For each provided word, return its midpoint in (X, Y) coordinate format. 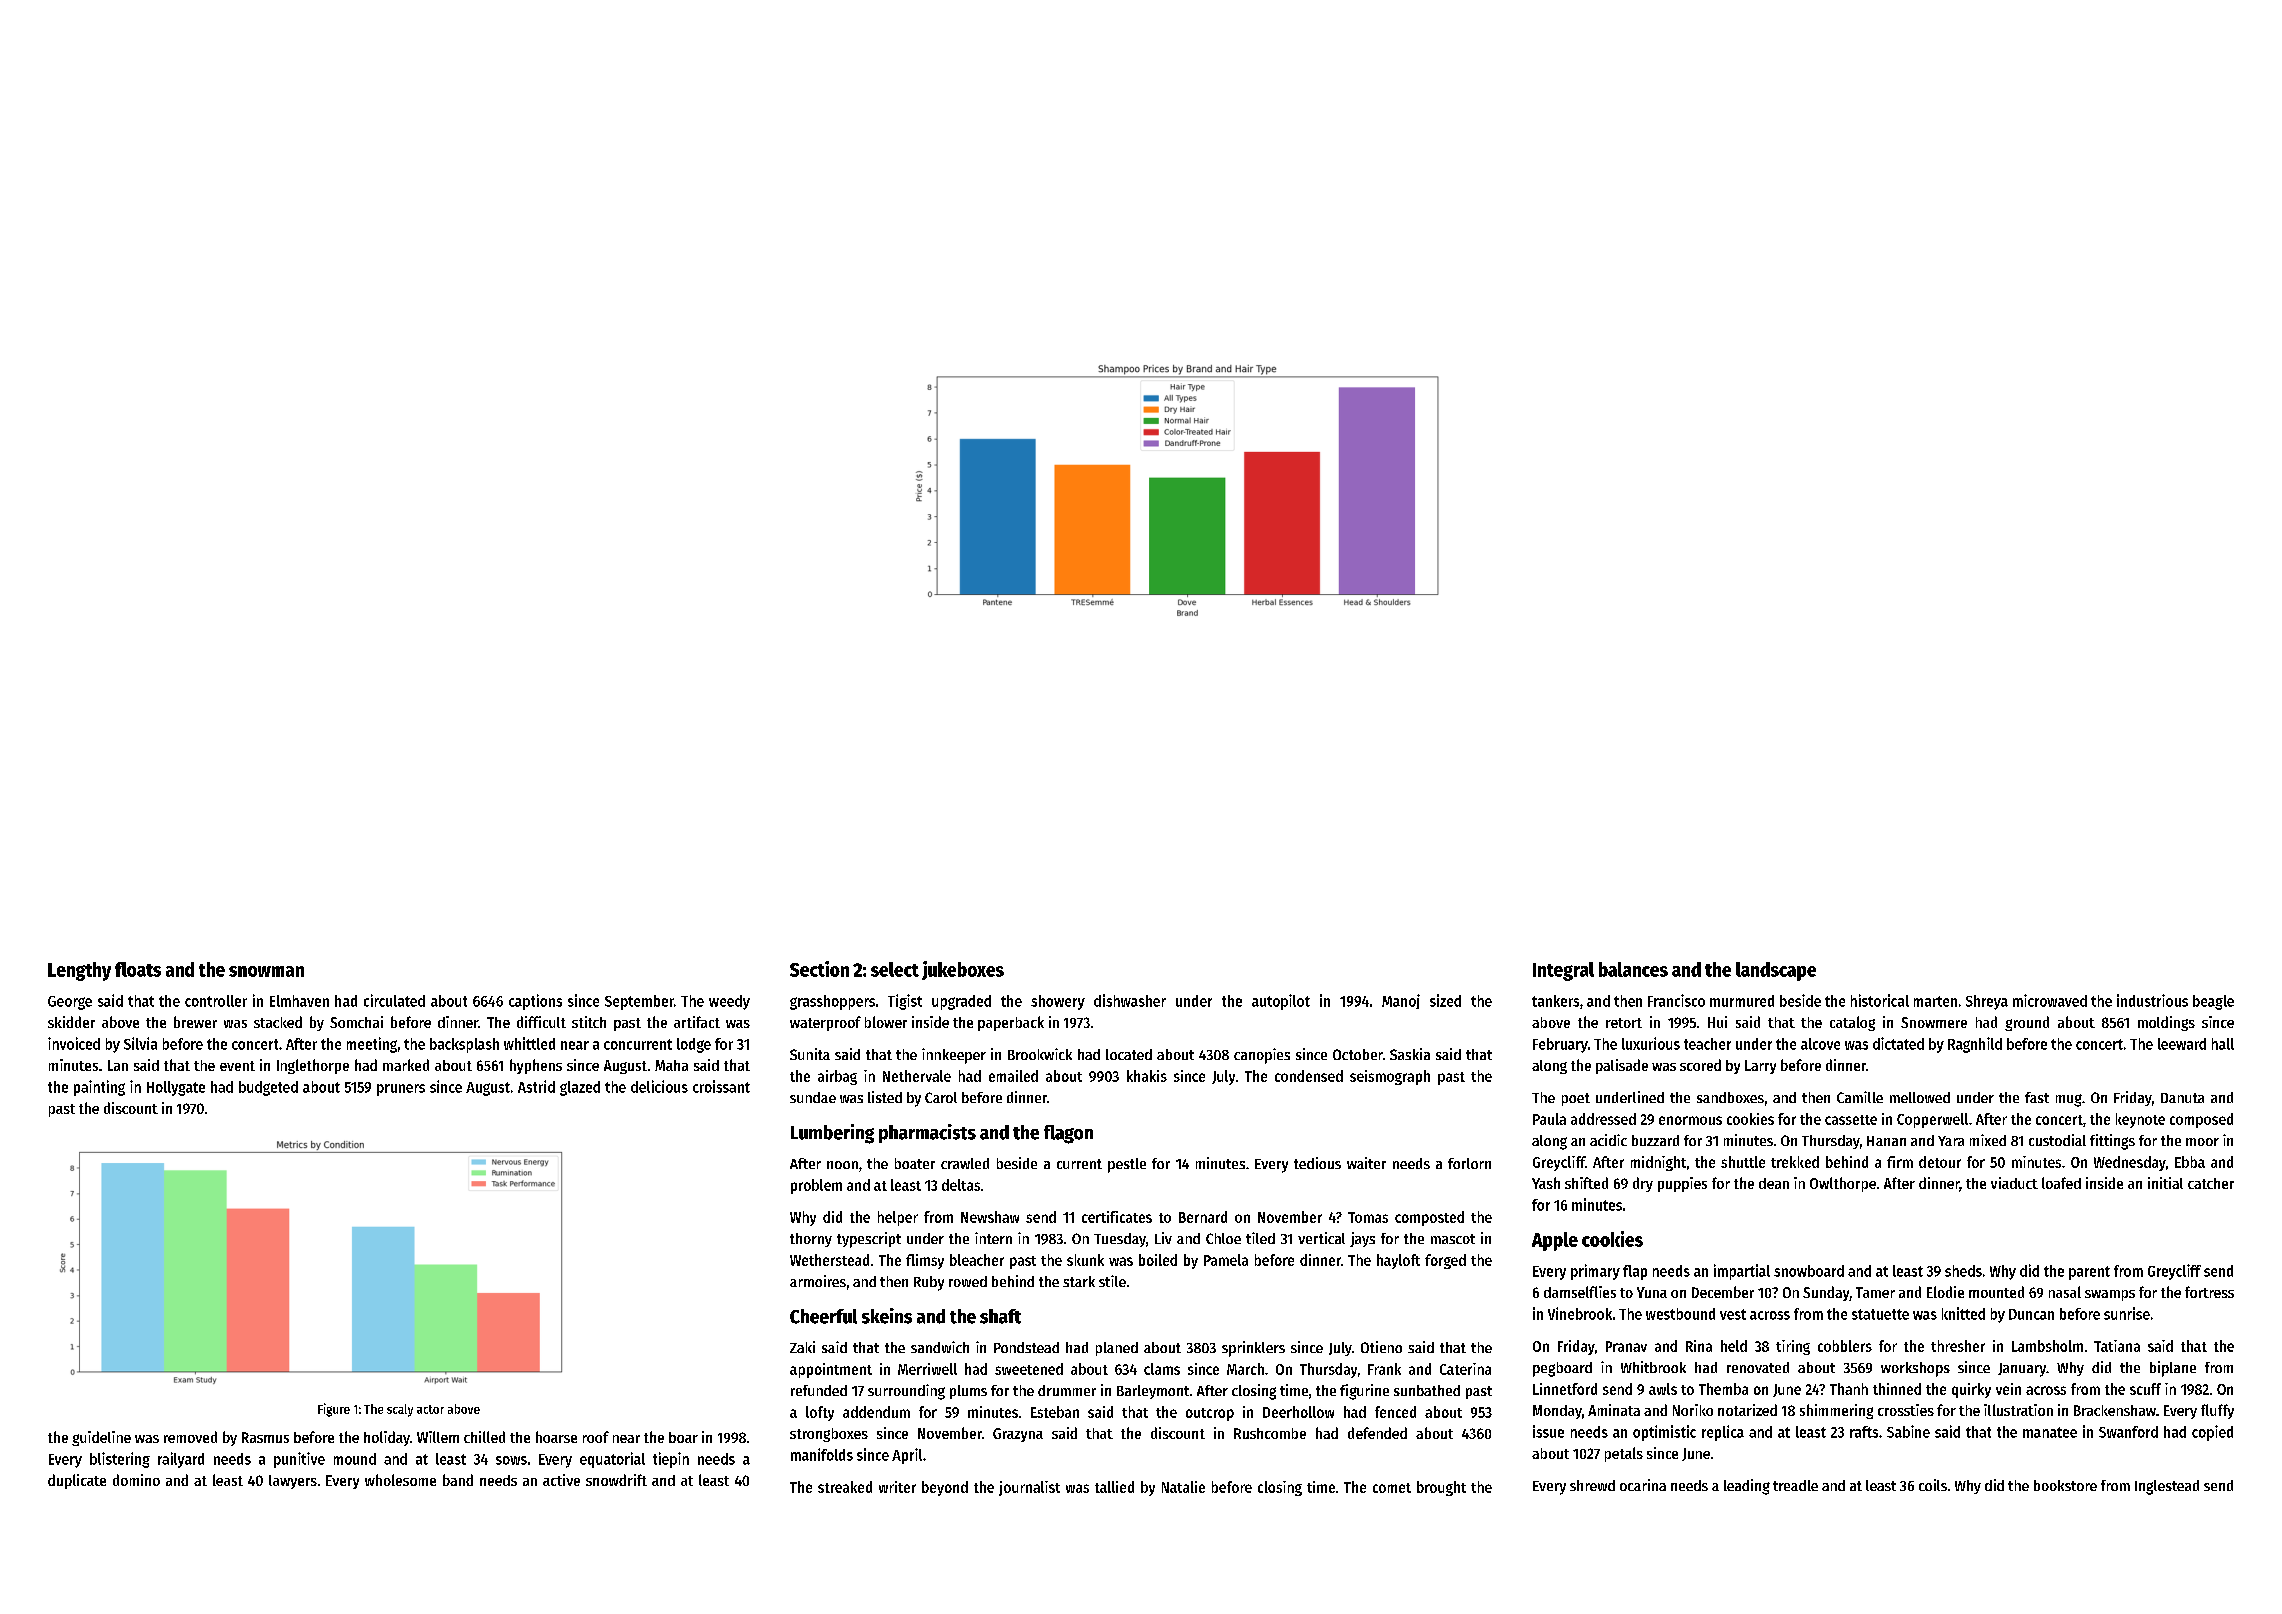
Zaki (802, 1347)
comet (1392, 1488)
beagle (2213, 1002)
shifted (1586, 1183)
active (561, 1480)
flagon (1068, 1134)
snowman (266, 971)
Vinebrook (1580, 1313)
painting (99, 1088)
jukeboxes (963, 970)
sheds (1963, 1271)
